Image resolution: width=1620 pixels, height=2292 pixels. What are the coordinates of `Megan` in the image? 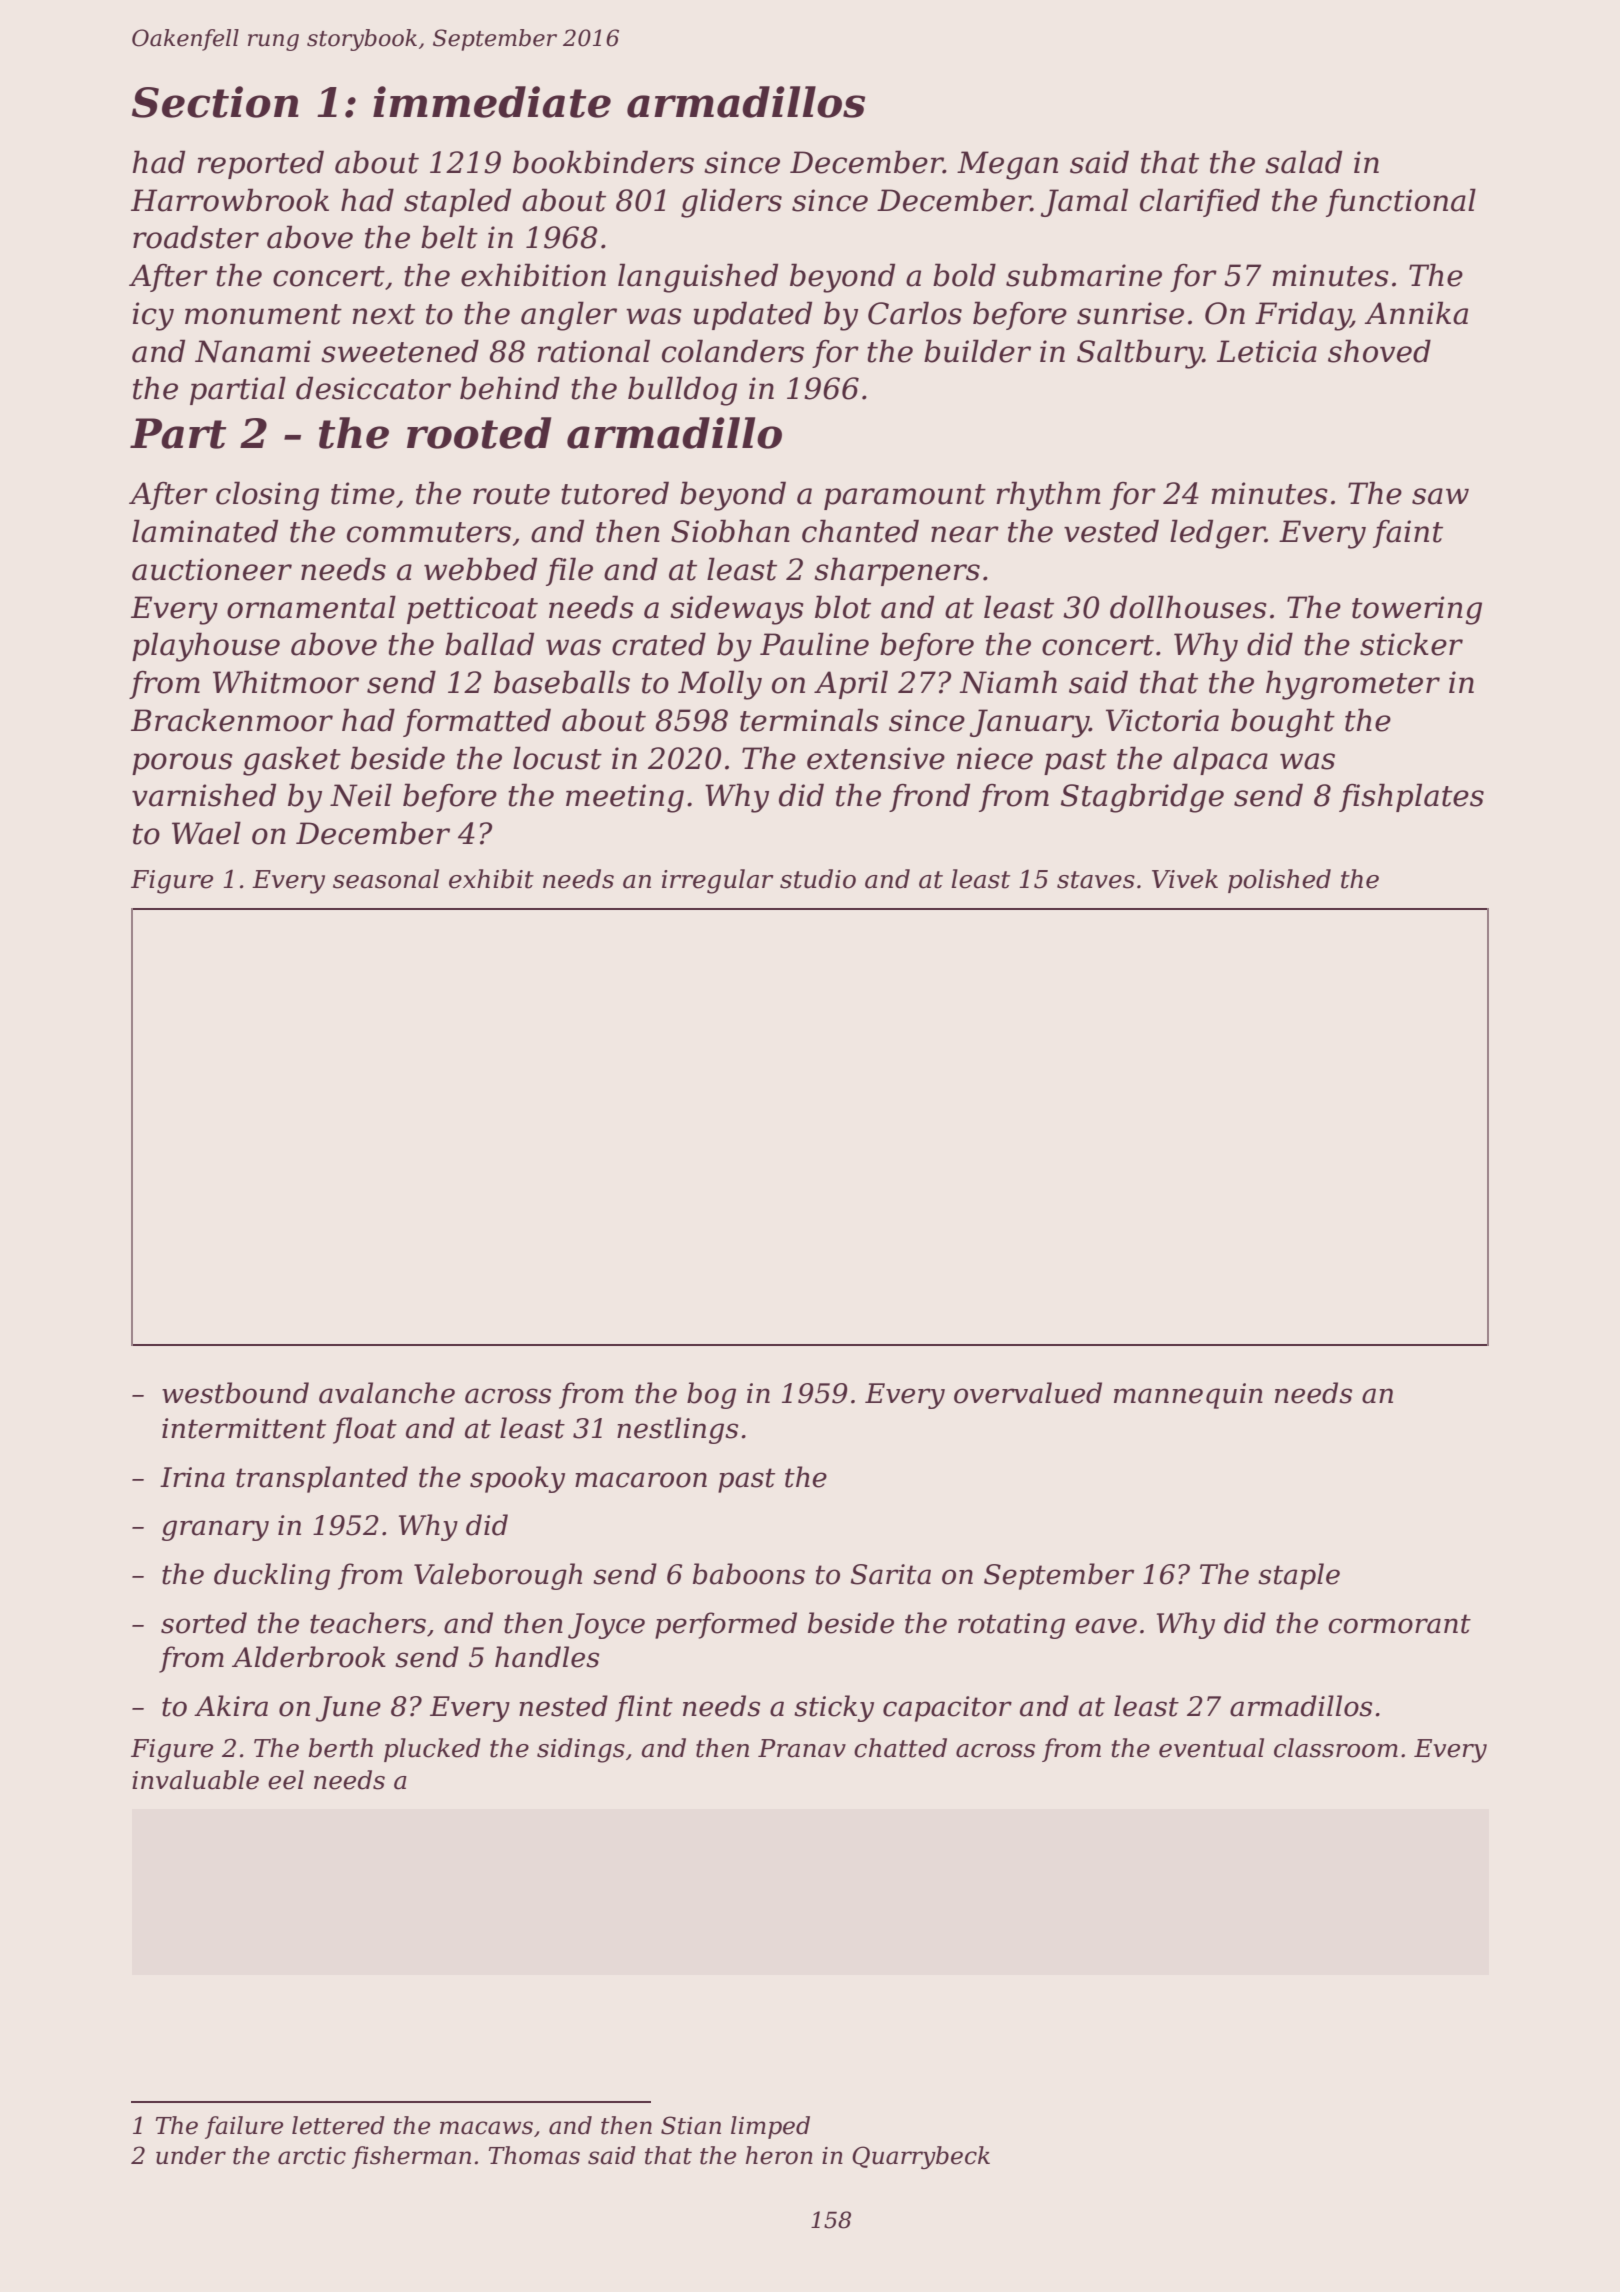 It's located at (1007, 165).
